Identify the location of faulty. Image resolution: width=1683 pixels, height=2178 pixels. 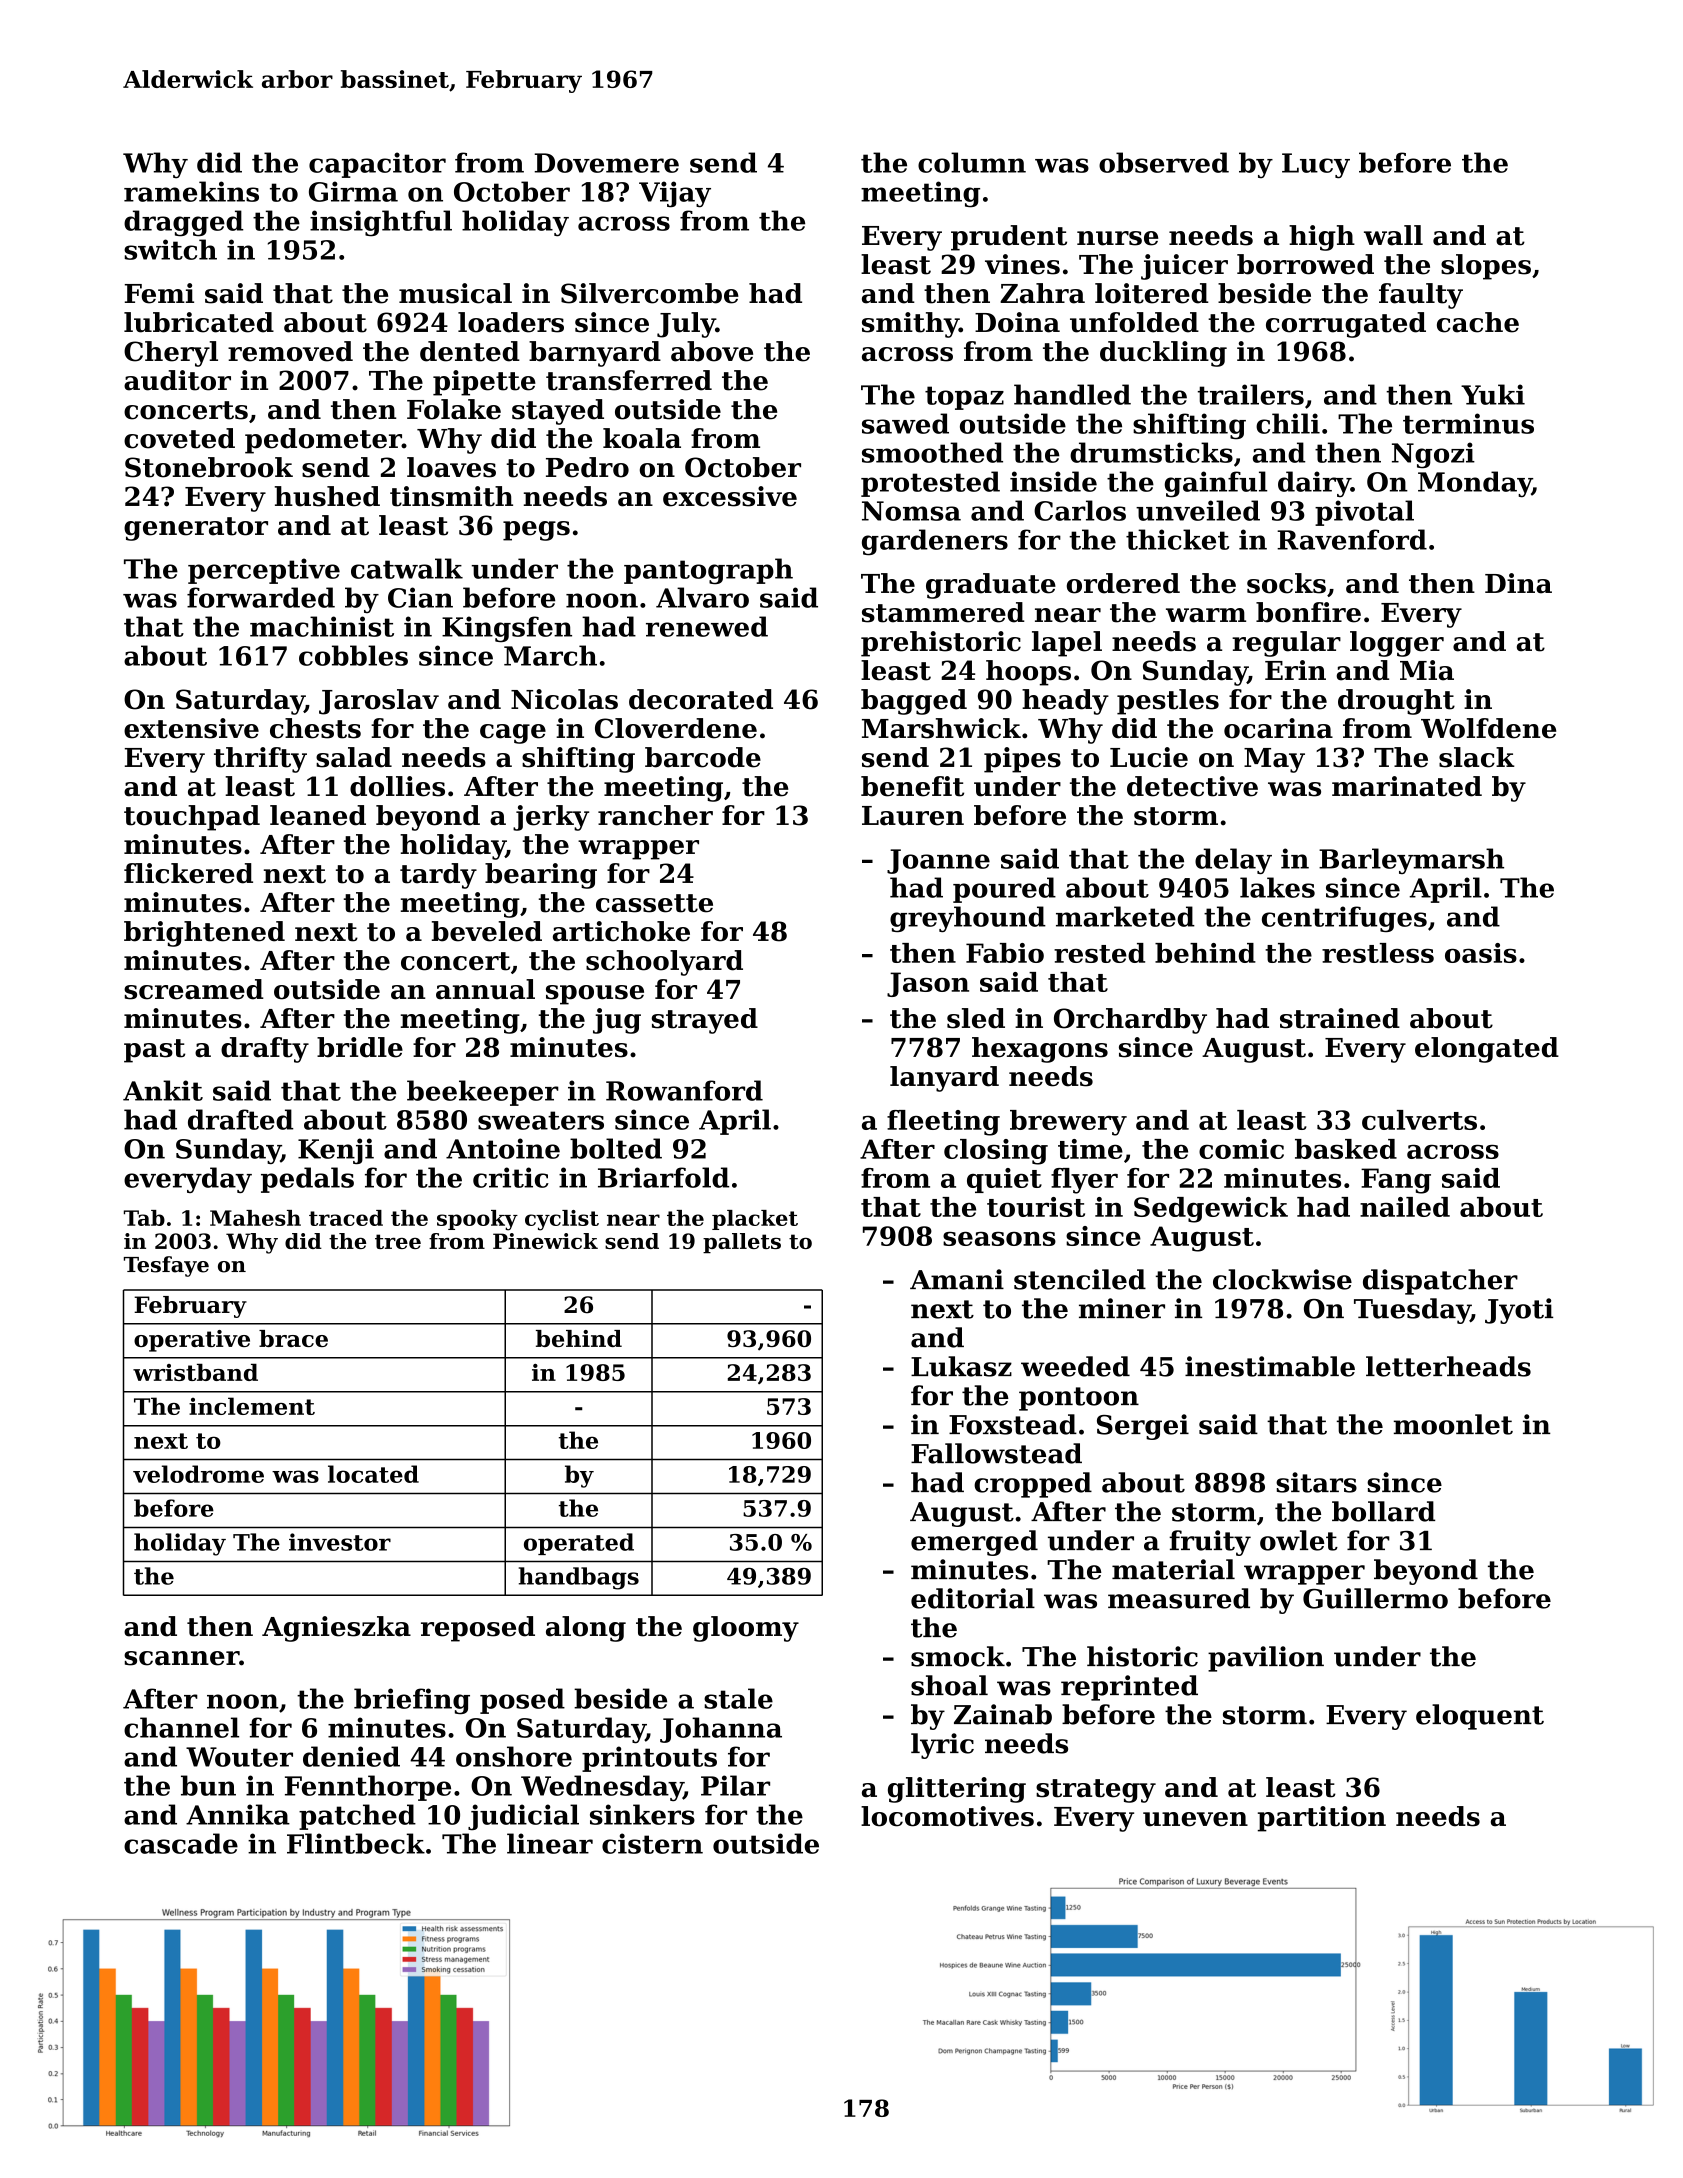
(1421, 296).
